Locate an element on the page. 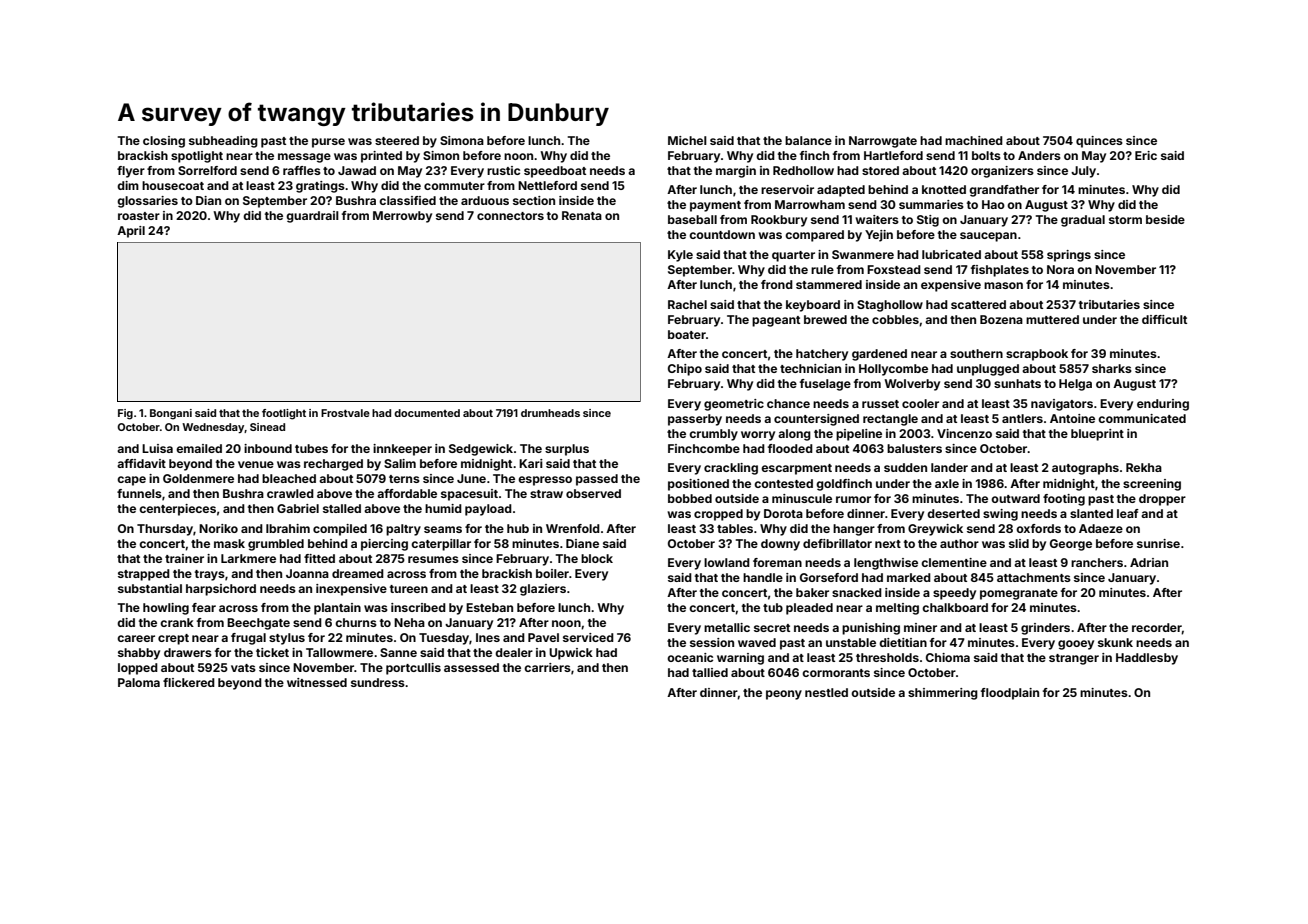 Image resolution: width=1308 pixels, height=924 pixels. floodplain is located at coordinates (1010, 694).
